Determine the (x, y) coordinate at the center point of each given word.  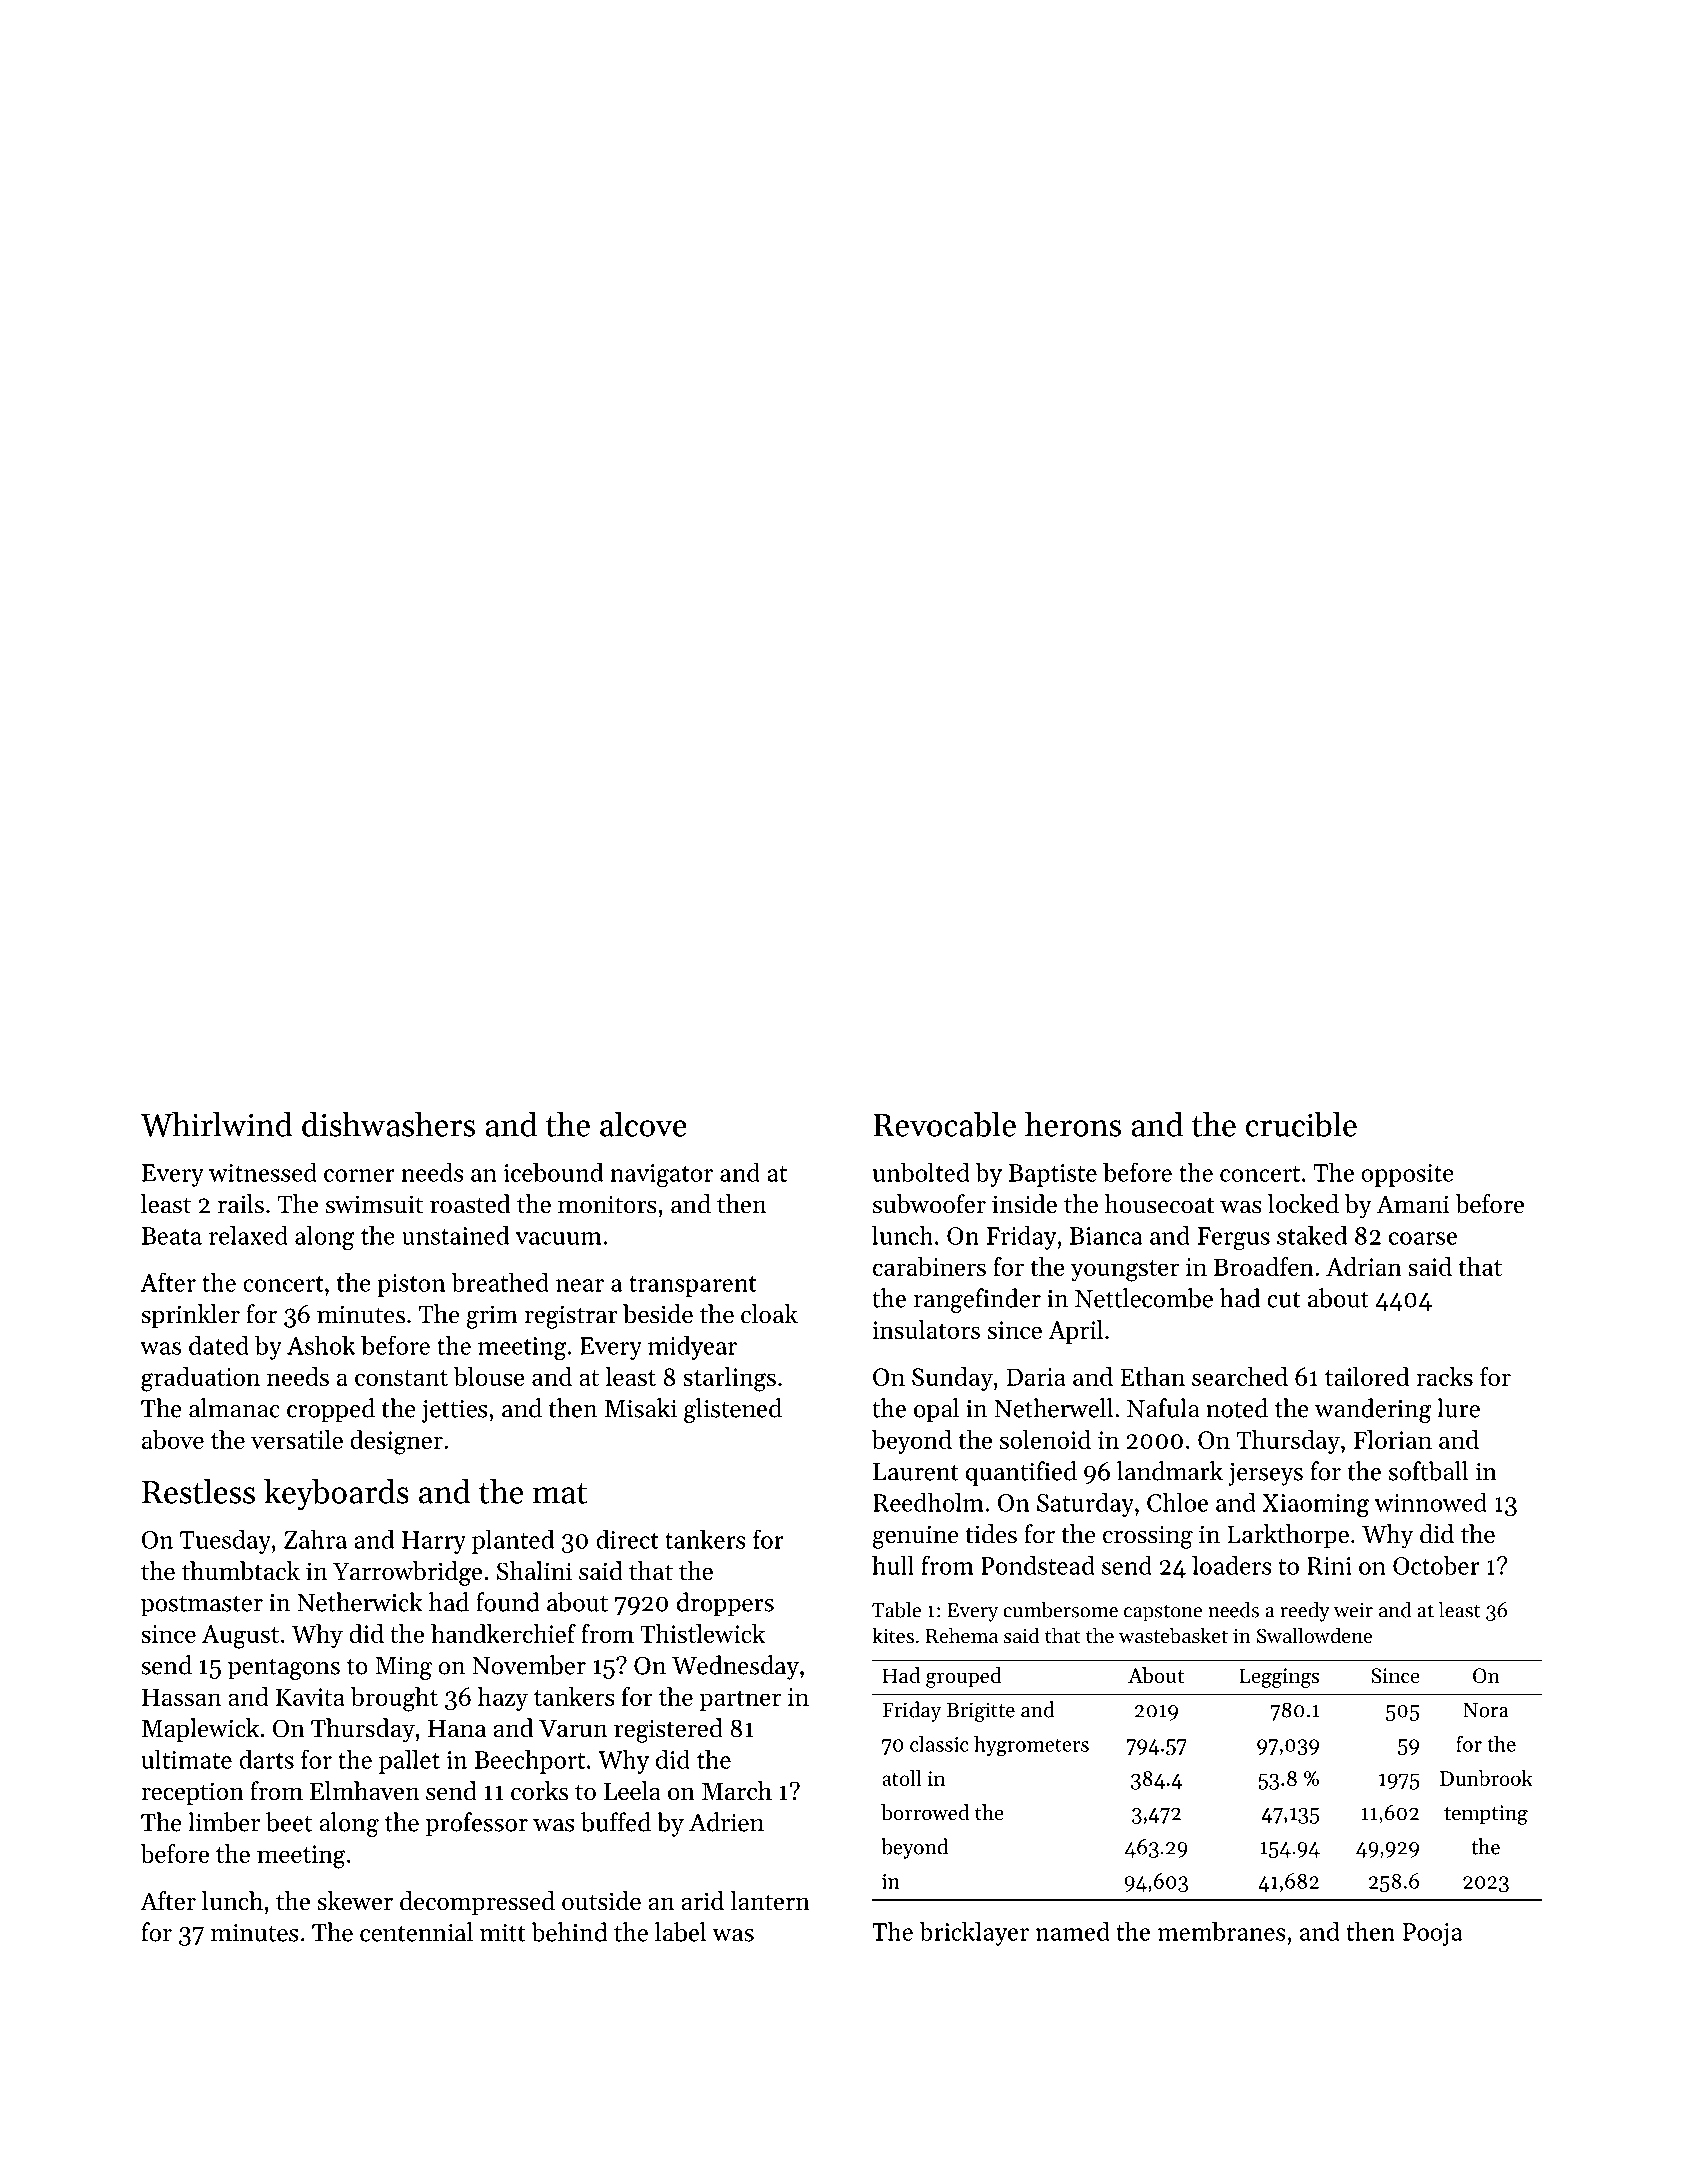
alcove (643, 1124)
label (680, 1932)
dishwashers (388, 1124)
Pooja (1433, 1934)
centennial (416, 1932)
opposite (1407, 1175)
